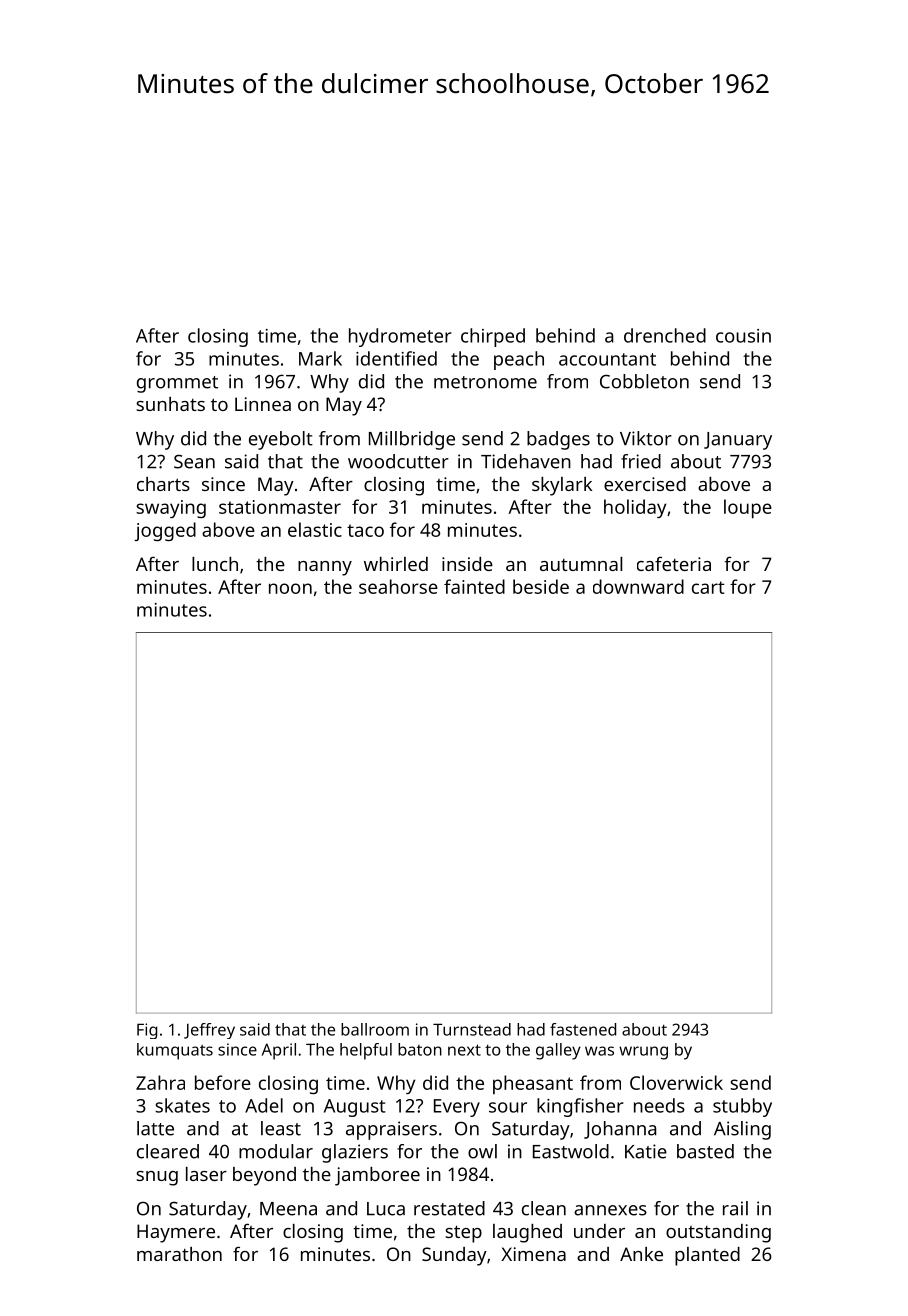 This screenshot has width=908, height=1316. I want to click on Tidehaven, so click(526, 461).
